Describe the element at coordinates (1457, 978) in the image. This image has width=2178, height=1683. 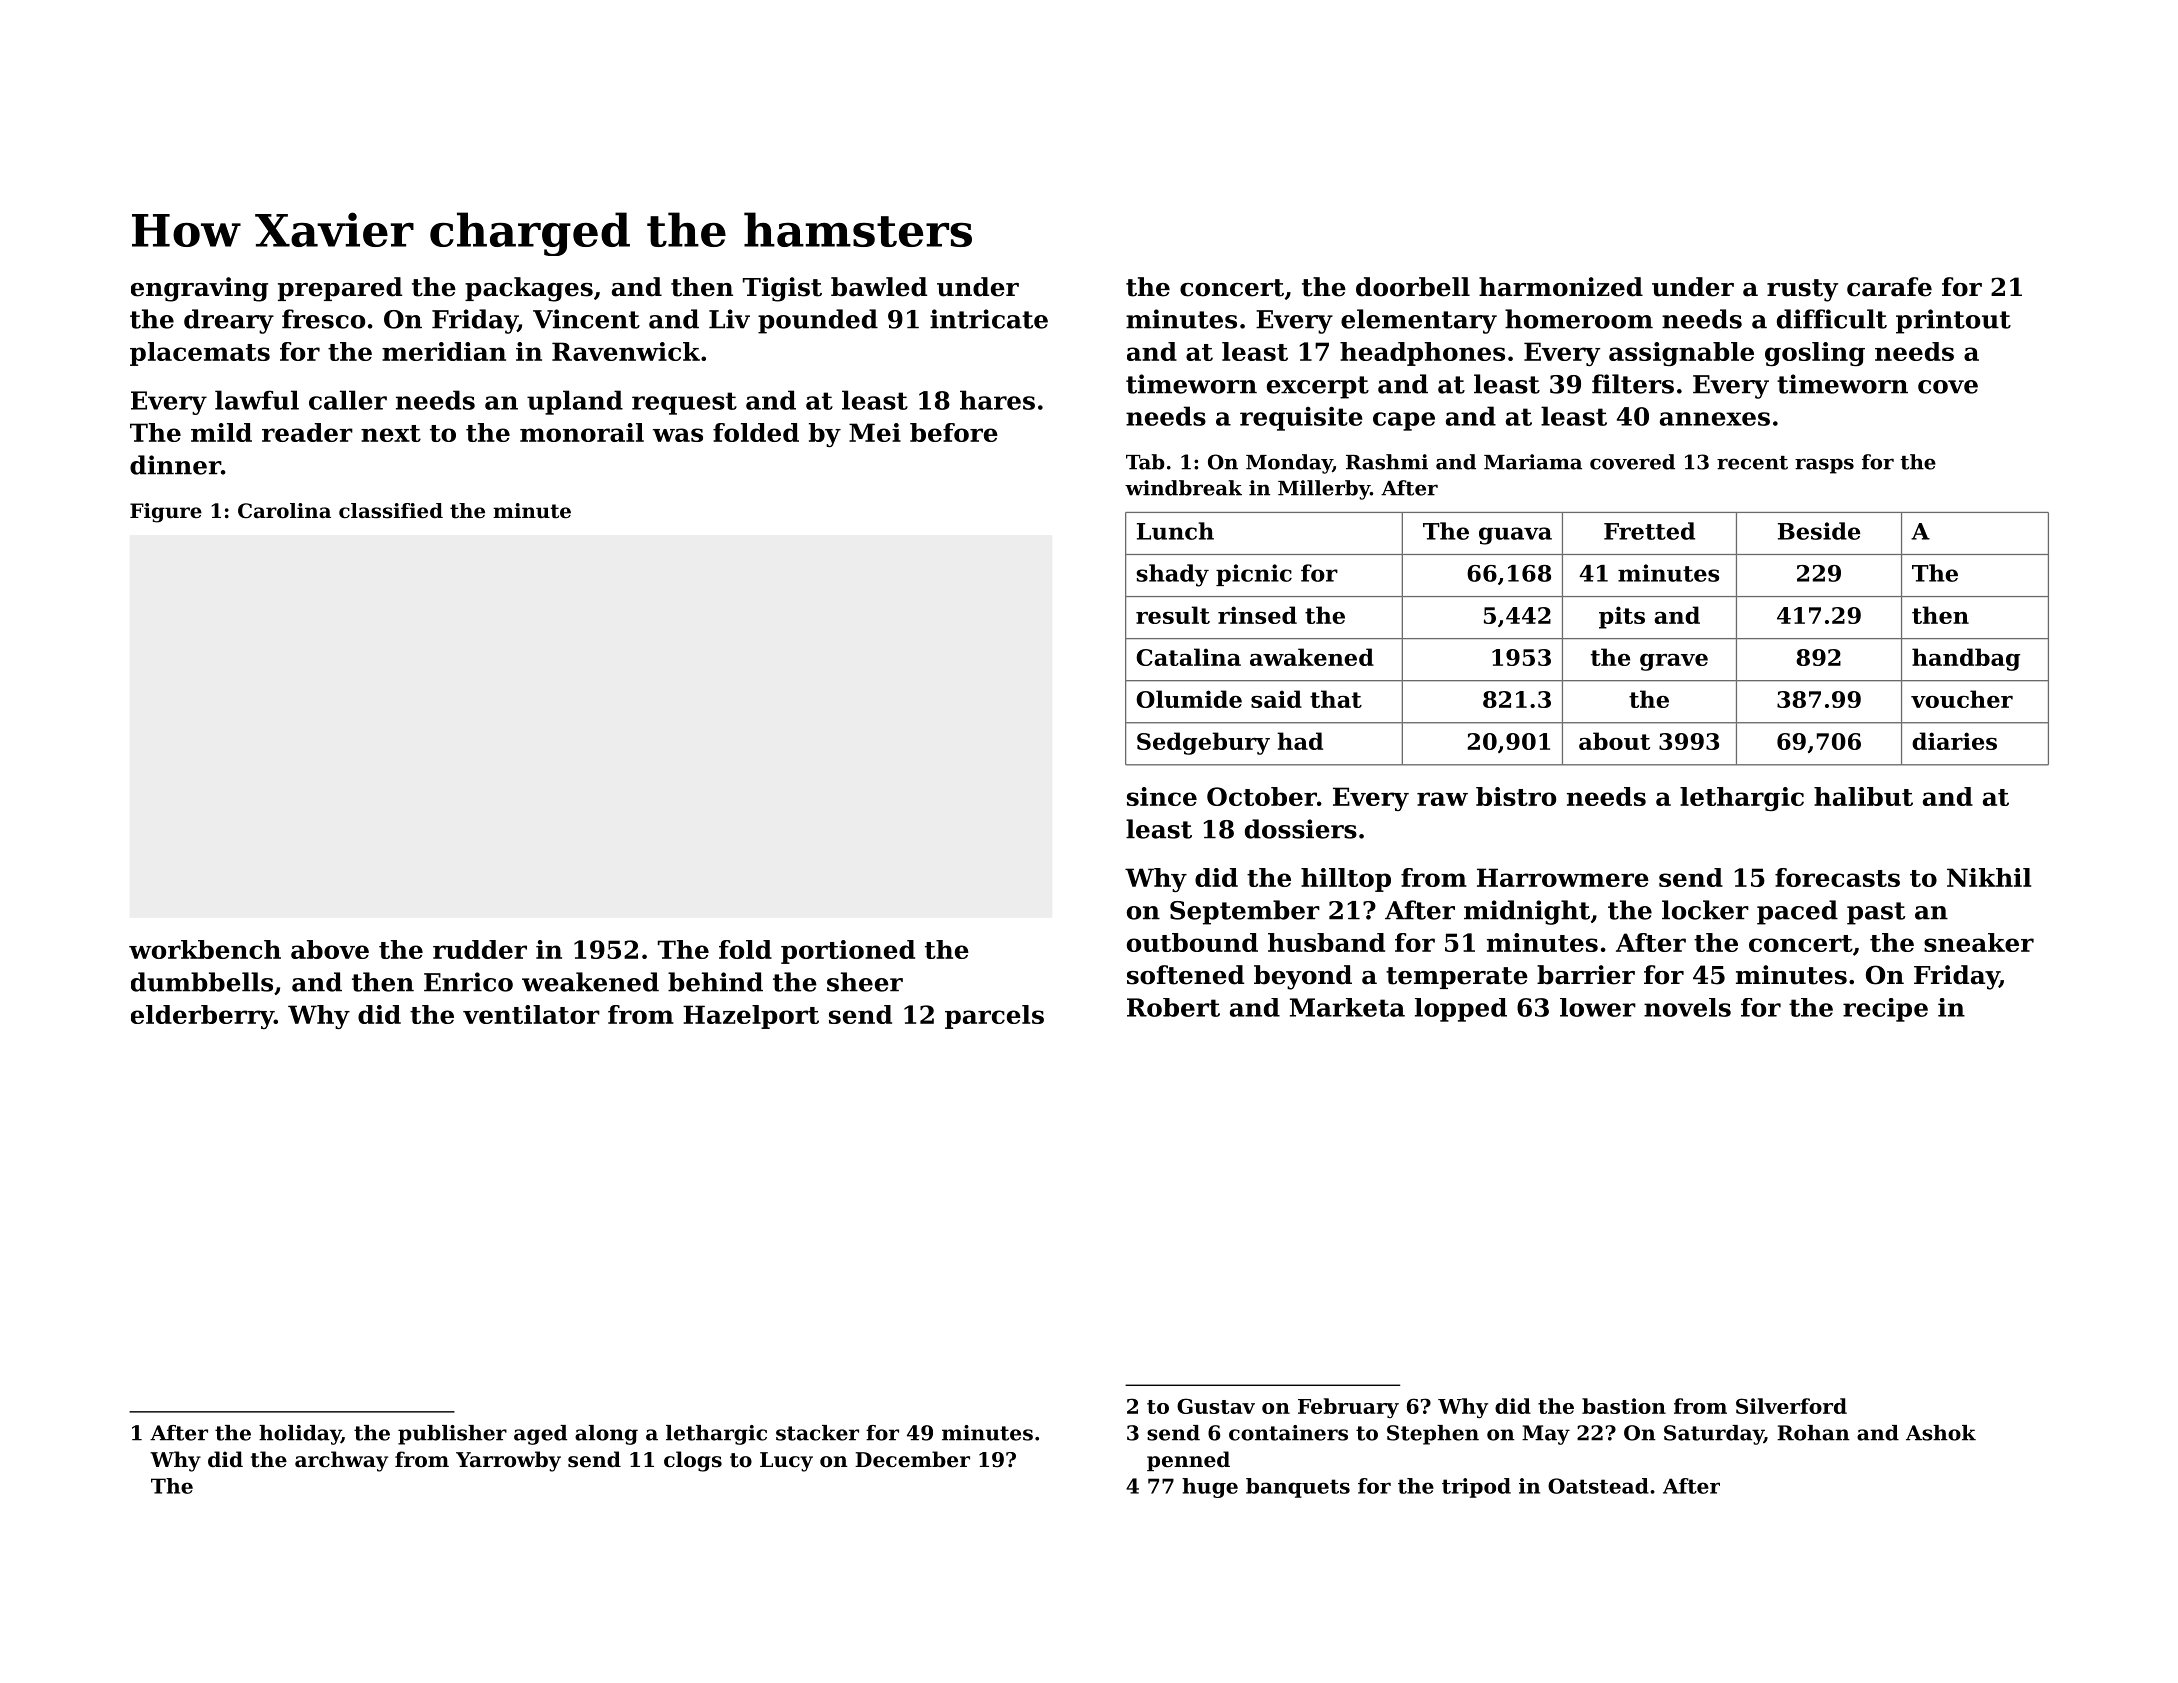
I see `temperate` at that location.
